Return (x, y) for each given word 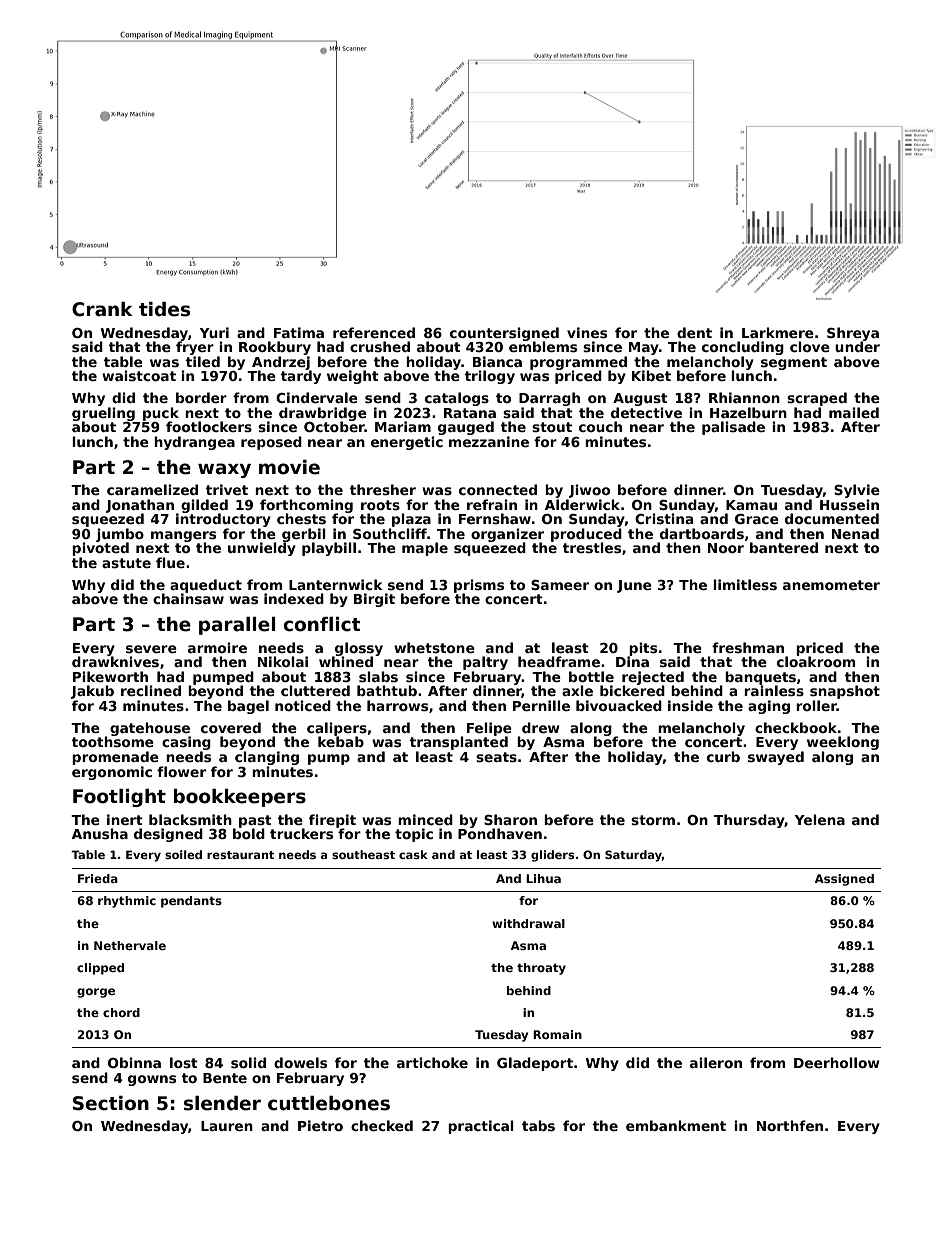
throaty (541, 969)
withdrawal (528, 923)
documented (832, 518)
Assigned (844, 880)
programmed (578, 363)
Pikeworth (110, 676)
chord (121, 1012)
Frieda (98, 878)
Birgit (374, 600)
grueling (103, 414)
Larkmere (778, 332)
